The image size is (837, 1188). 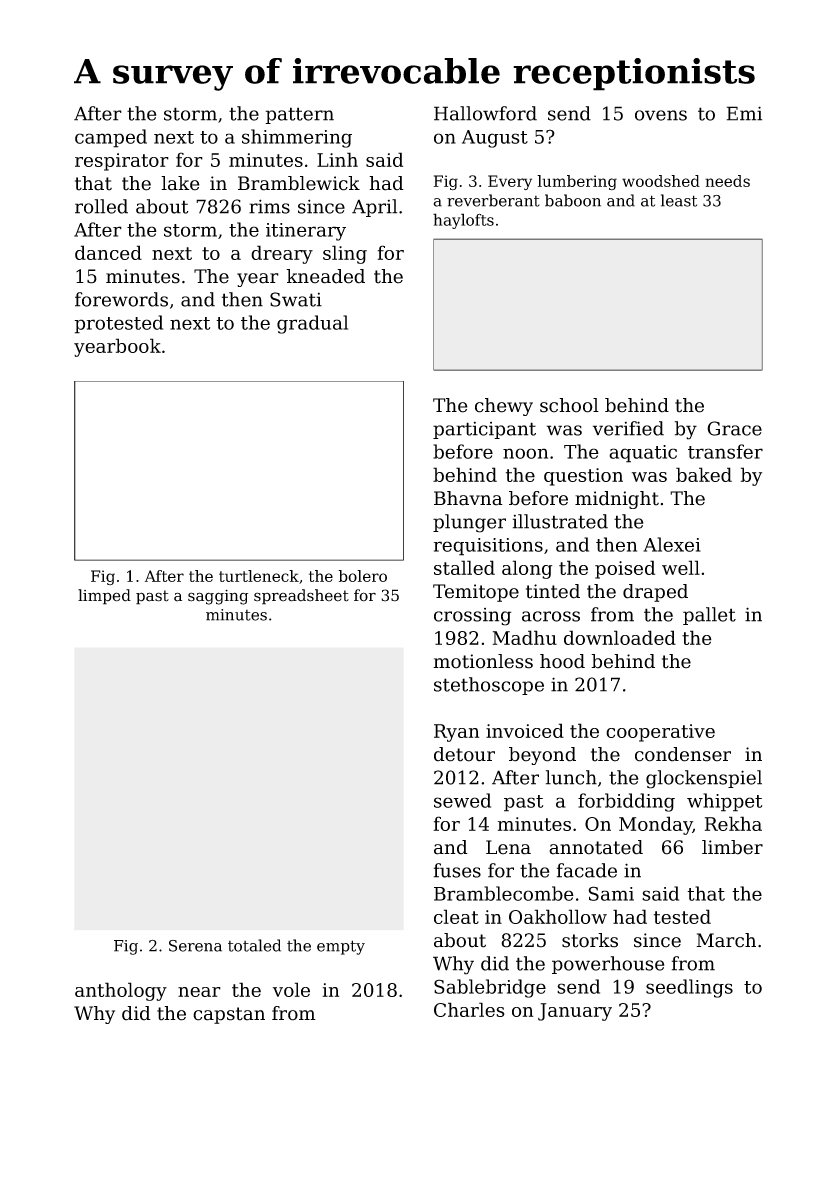 I want to click on shimmering, so click(x=297, y=138).
